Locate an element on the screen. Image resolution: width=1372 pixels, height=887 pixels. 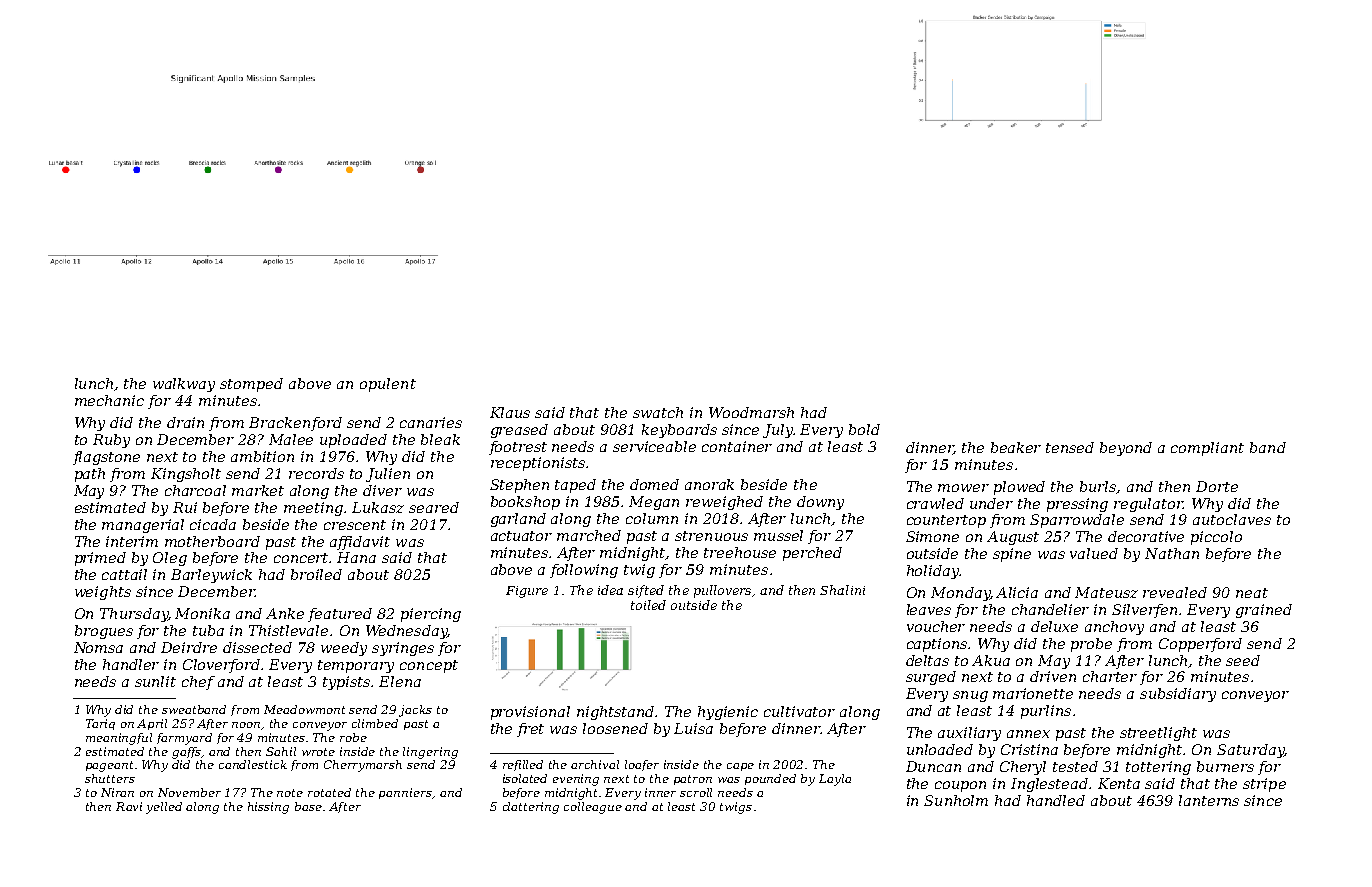
stomped is located at coordinates (251, 385).
